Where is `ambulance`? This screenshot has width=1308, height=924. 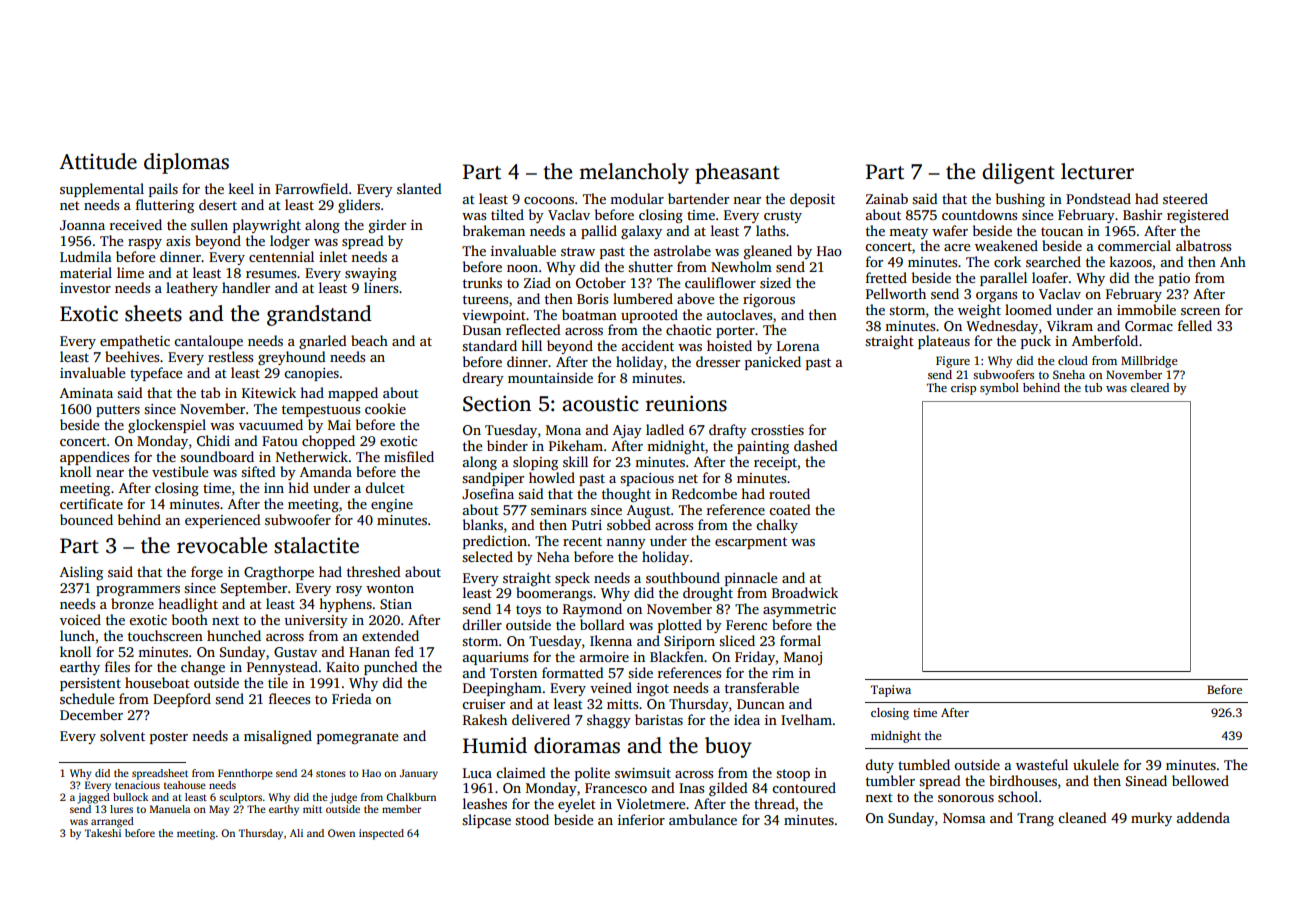 ambulance is located at coordinates (703, 819).
